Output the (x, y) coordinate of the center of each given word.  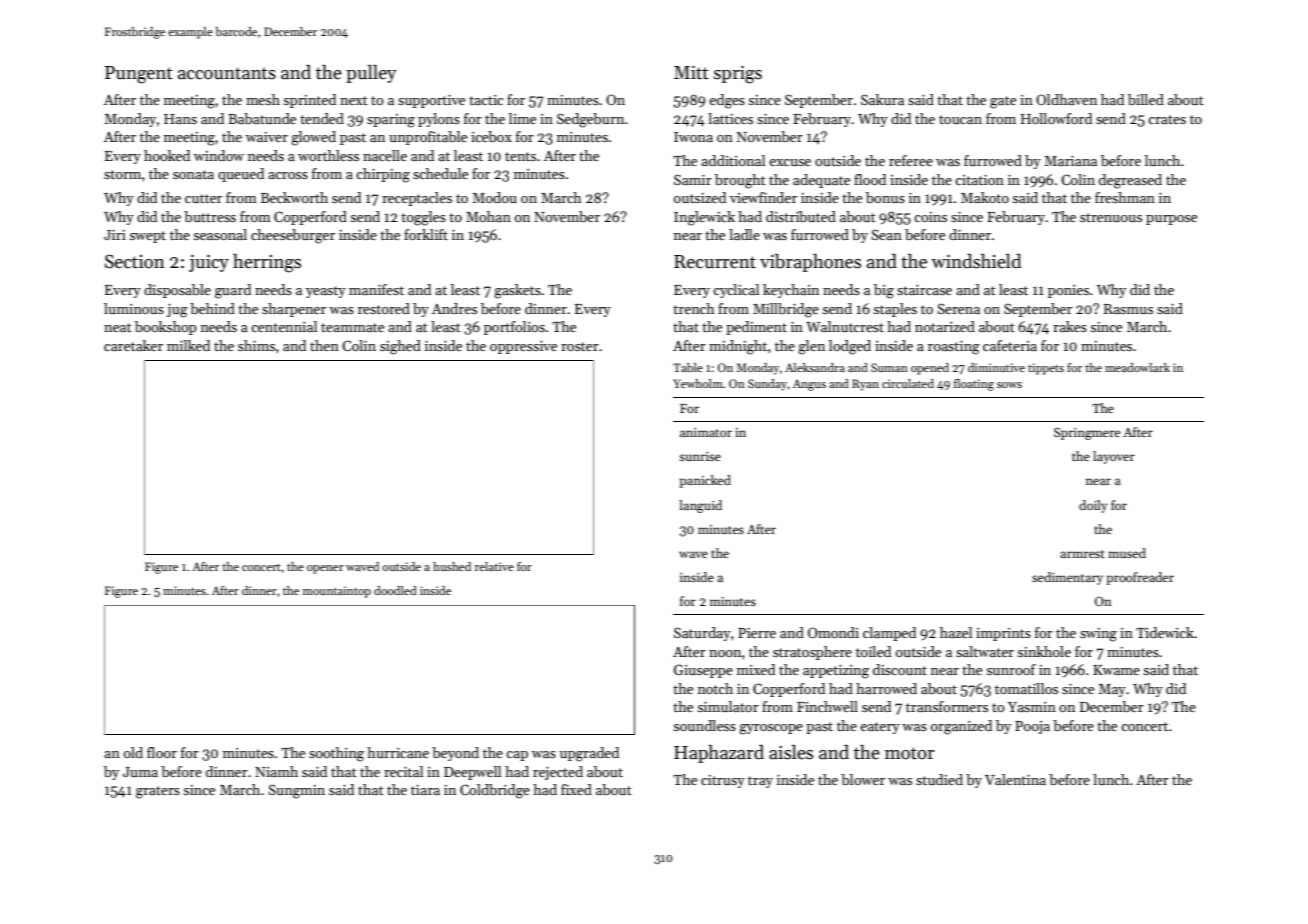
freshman (1125, 197)
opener (325, 569)
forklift (426, 234)
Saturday (702, 634)
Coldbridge (495, 791)
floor (162, 752)
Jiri (115, 235)
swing (1098, 635)
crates (1167, 119)
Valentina (1015, 779)
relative (494, 566)
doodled (395, 590)
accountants (227, 73)
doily (1093, 506)
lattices (730, 118)
